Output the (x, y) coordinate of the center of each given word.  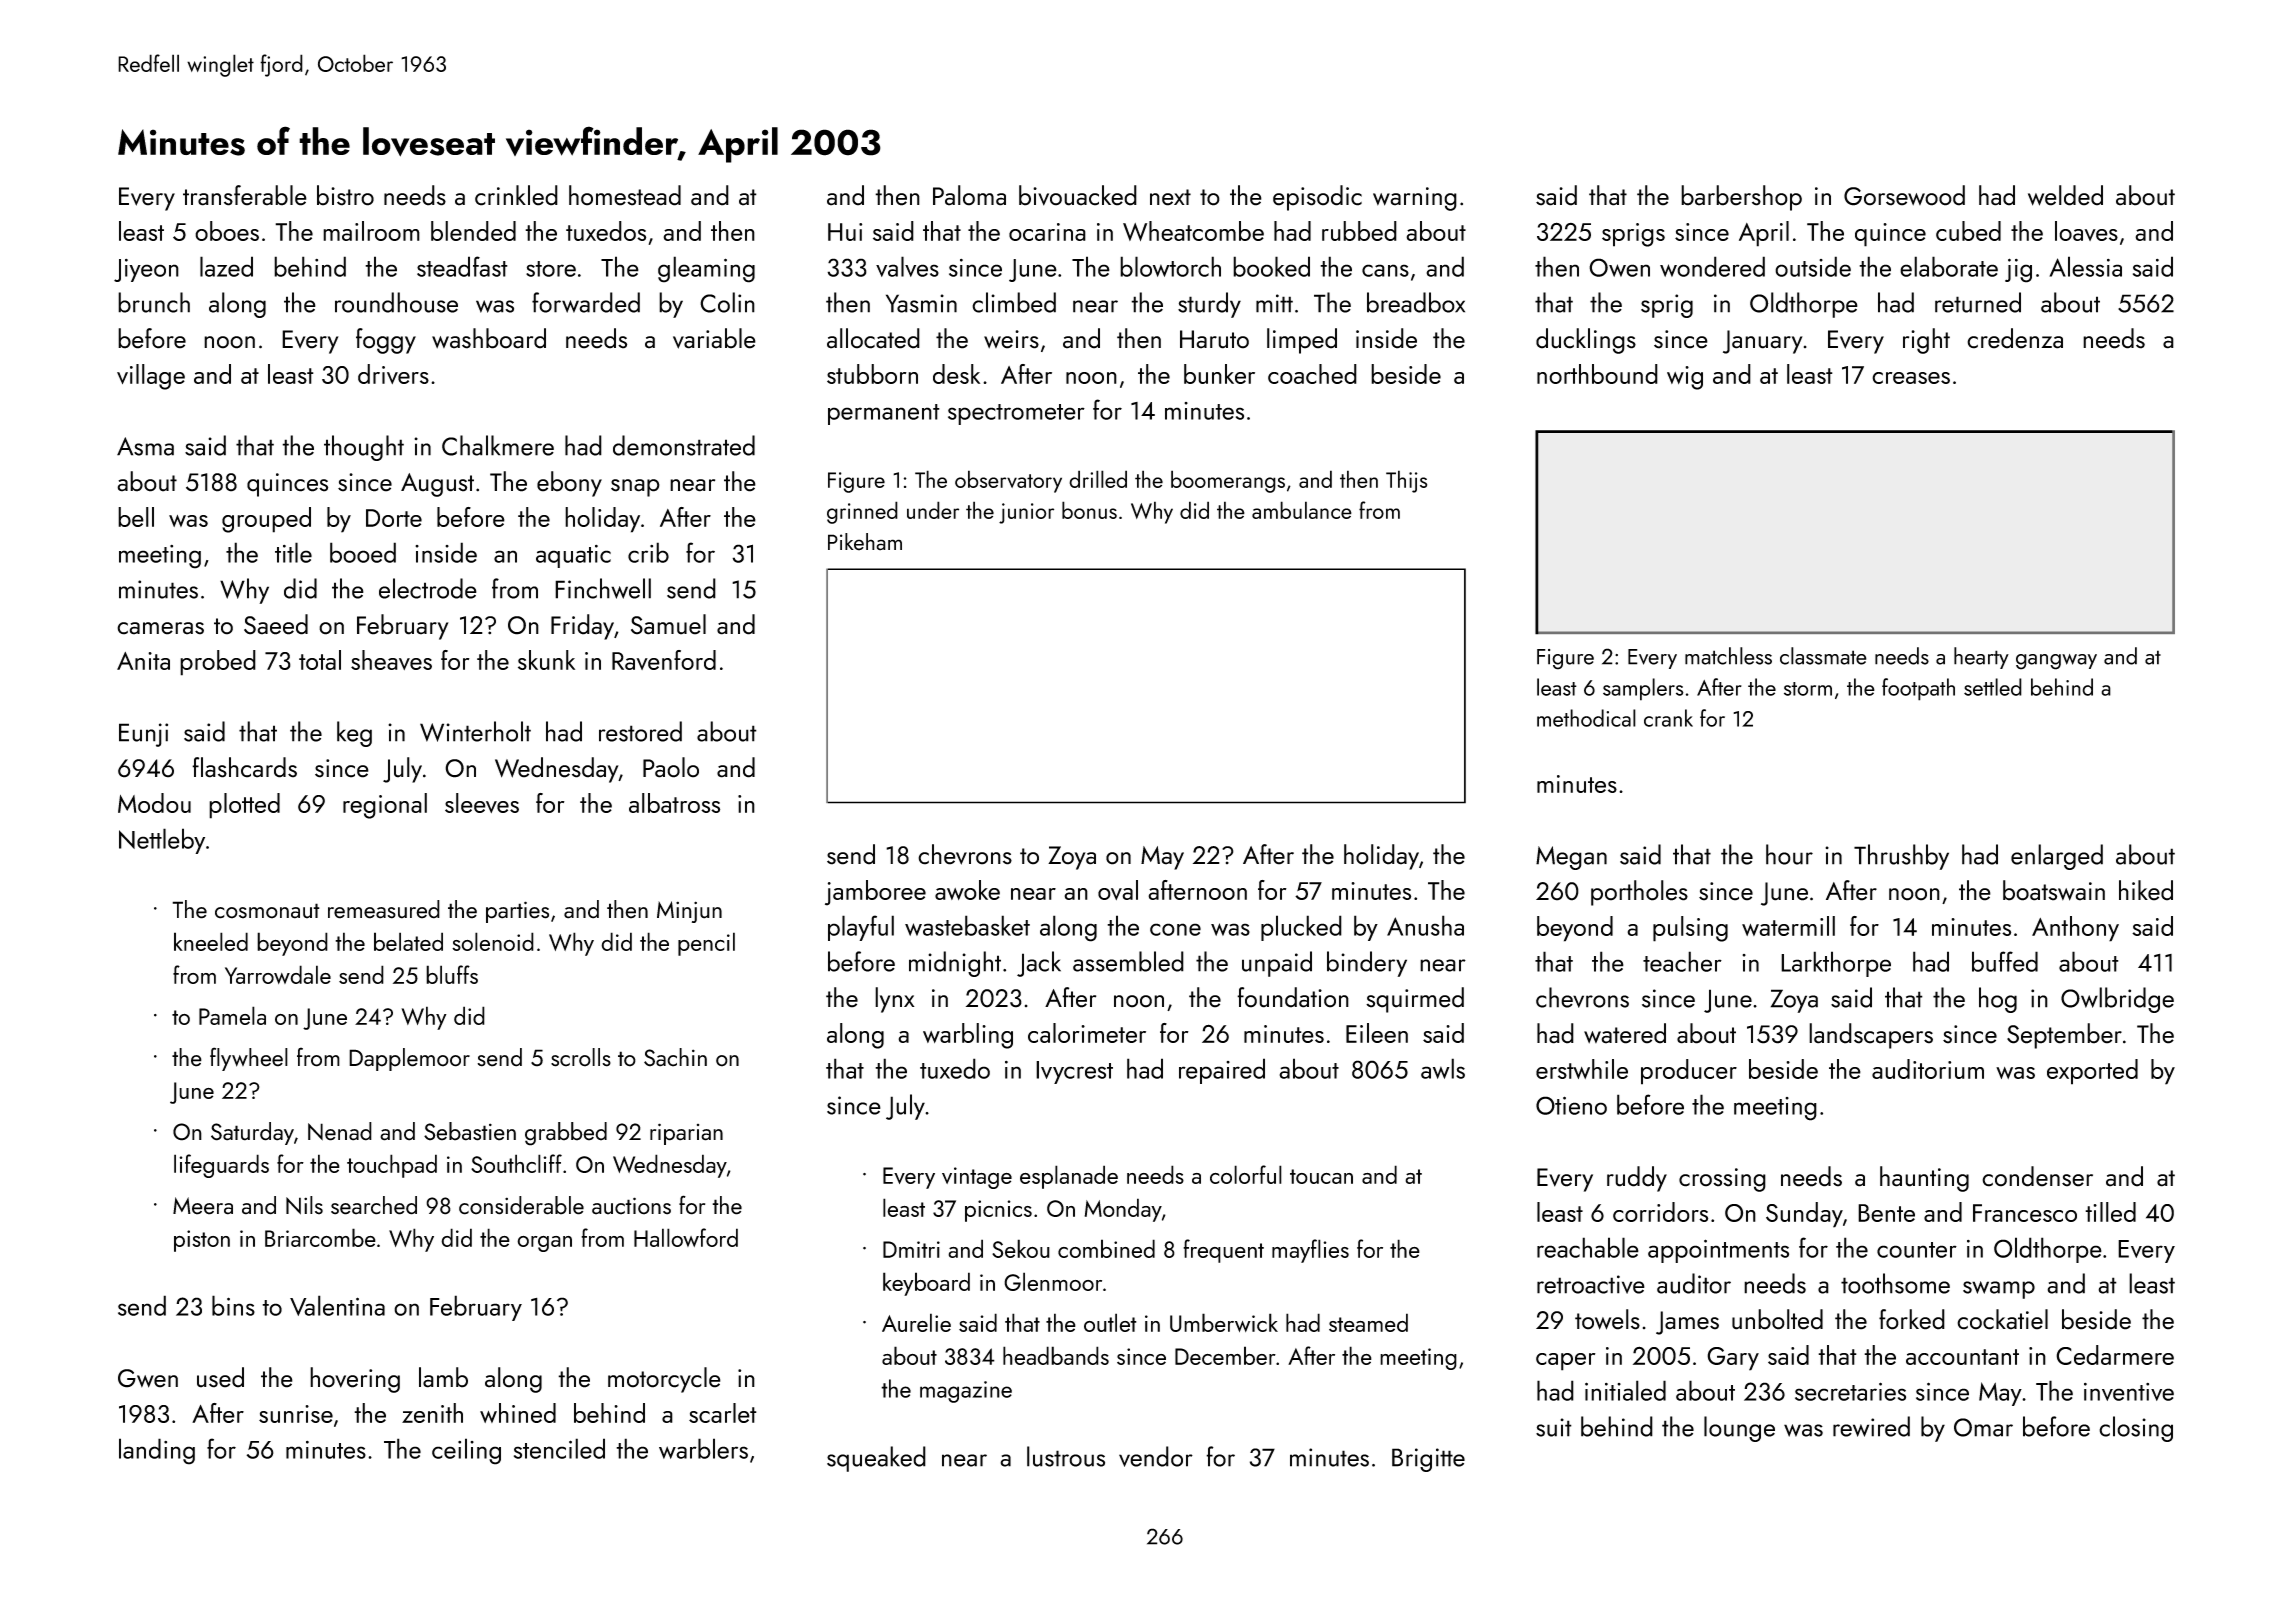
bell (136, 517)
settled (1993, 687)
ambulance (1302, 510)
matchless (1728, 656)
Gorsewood (1904, 195)
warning (1415, 199)
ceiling (466, 1451)
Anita (143, 661)
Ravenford (664, 660)
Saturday (252, 1133)
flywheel (249, 1059)
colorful (1246, 1174)
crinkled (516, 195)
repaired (1222, 1071)
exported (2092, 1072)
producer (1689, 1072)
